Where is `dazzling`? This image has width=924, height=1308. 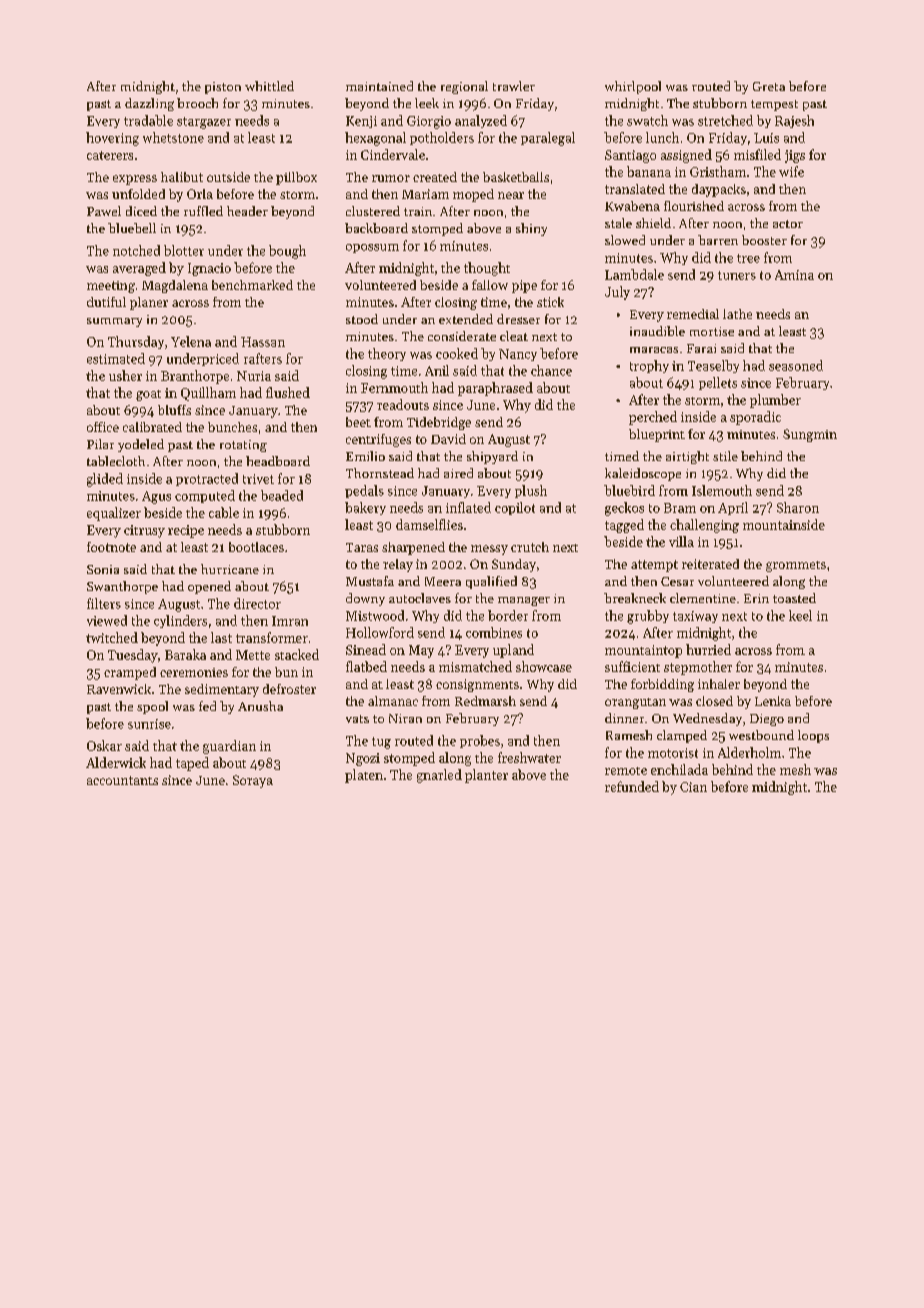 dazzling is located at coordinates (149, 104).
